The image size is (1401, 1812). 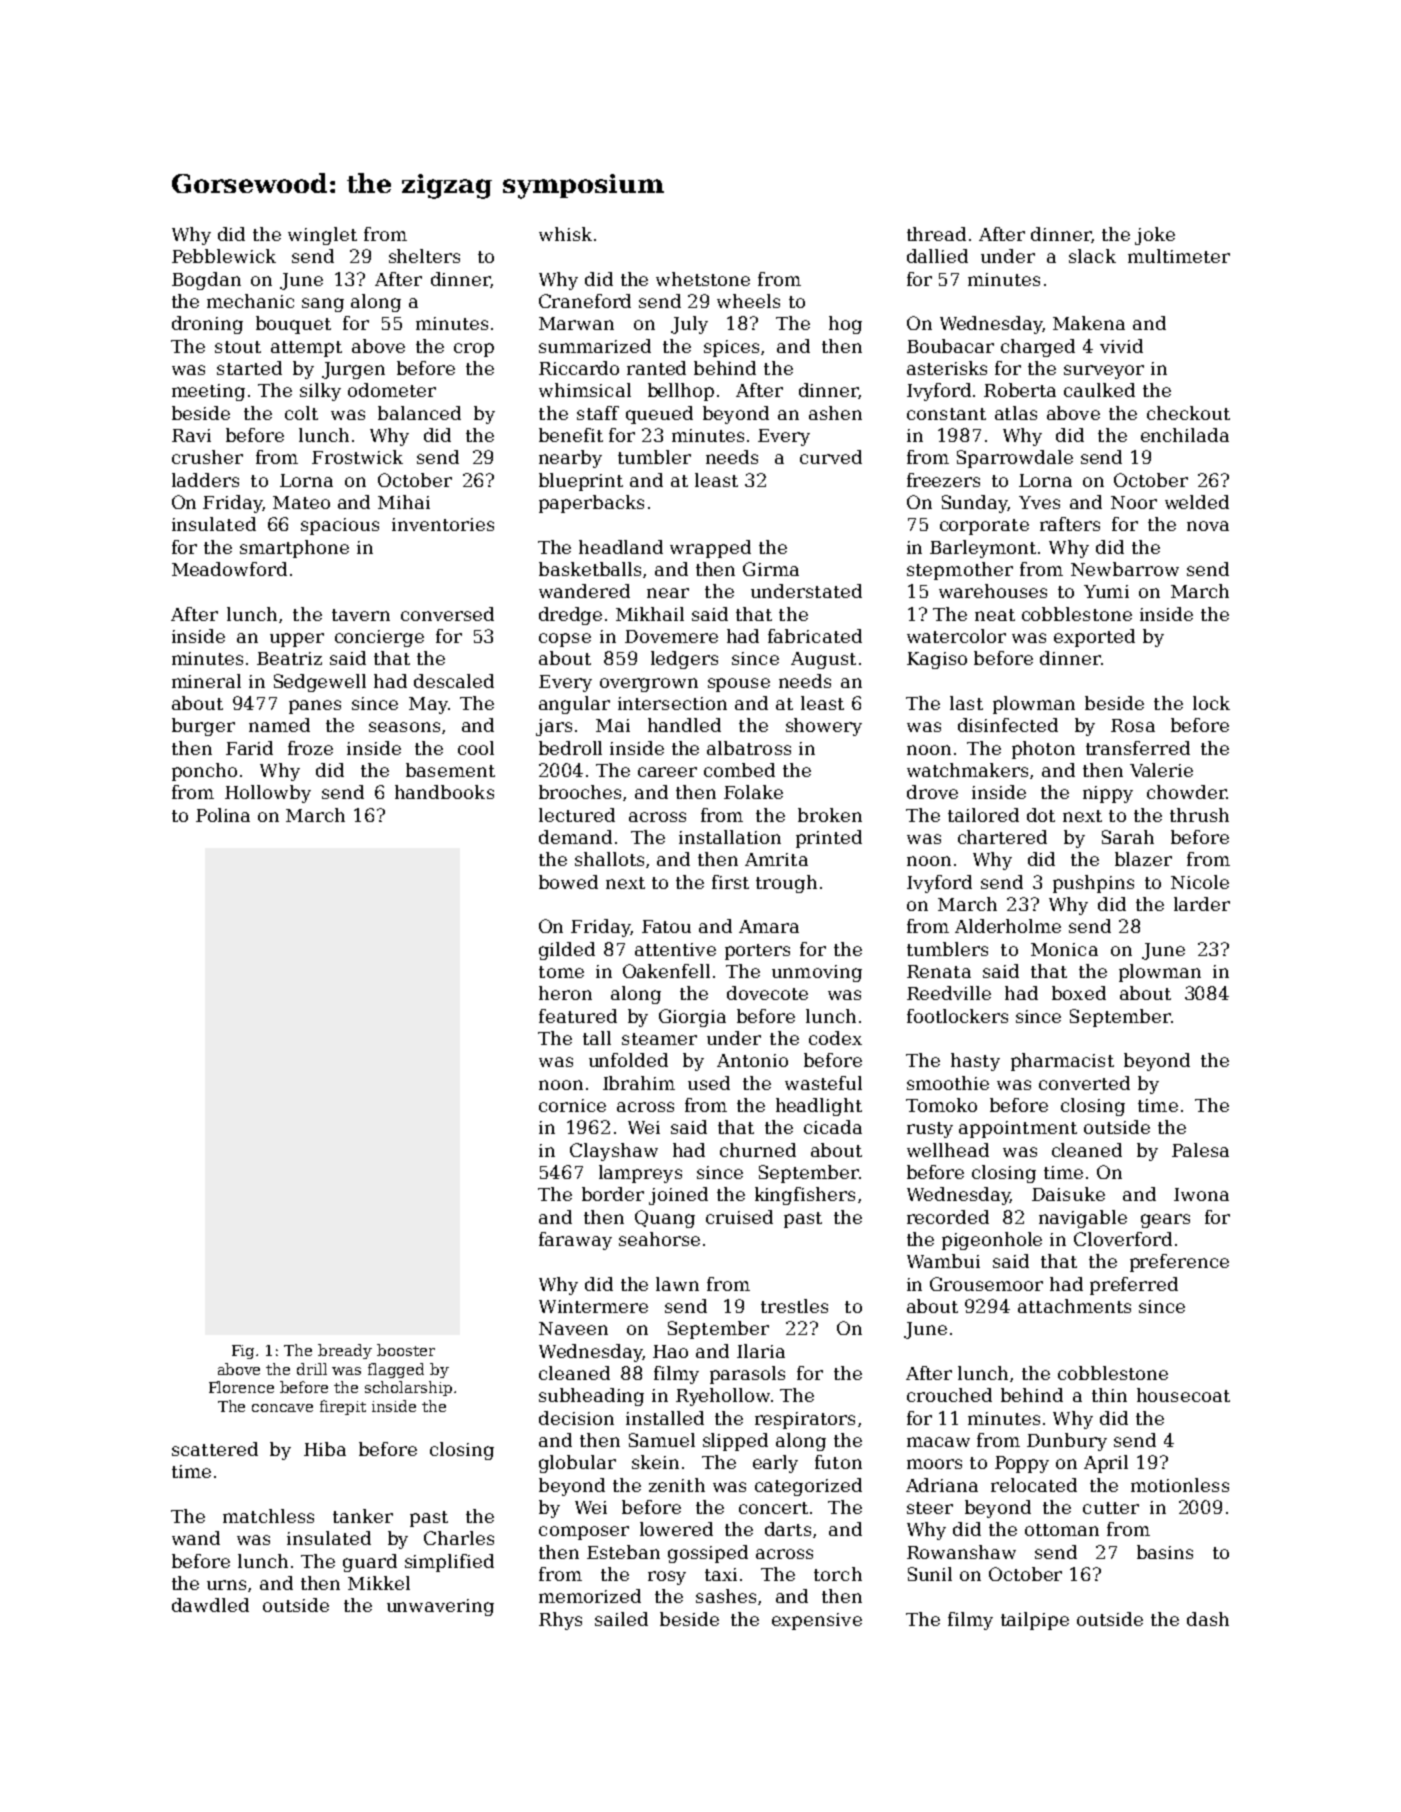 I want to click on navigable, so click(x=1083, y=1219).
